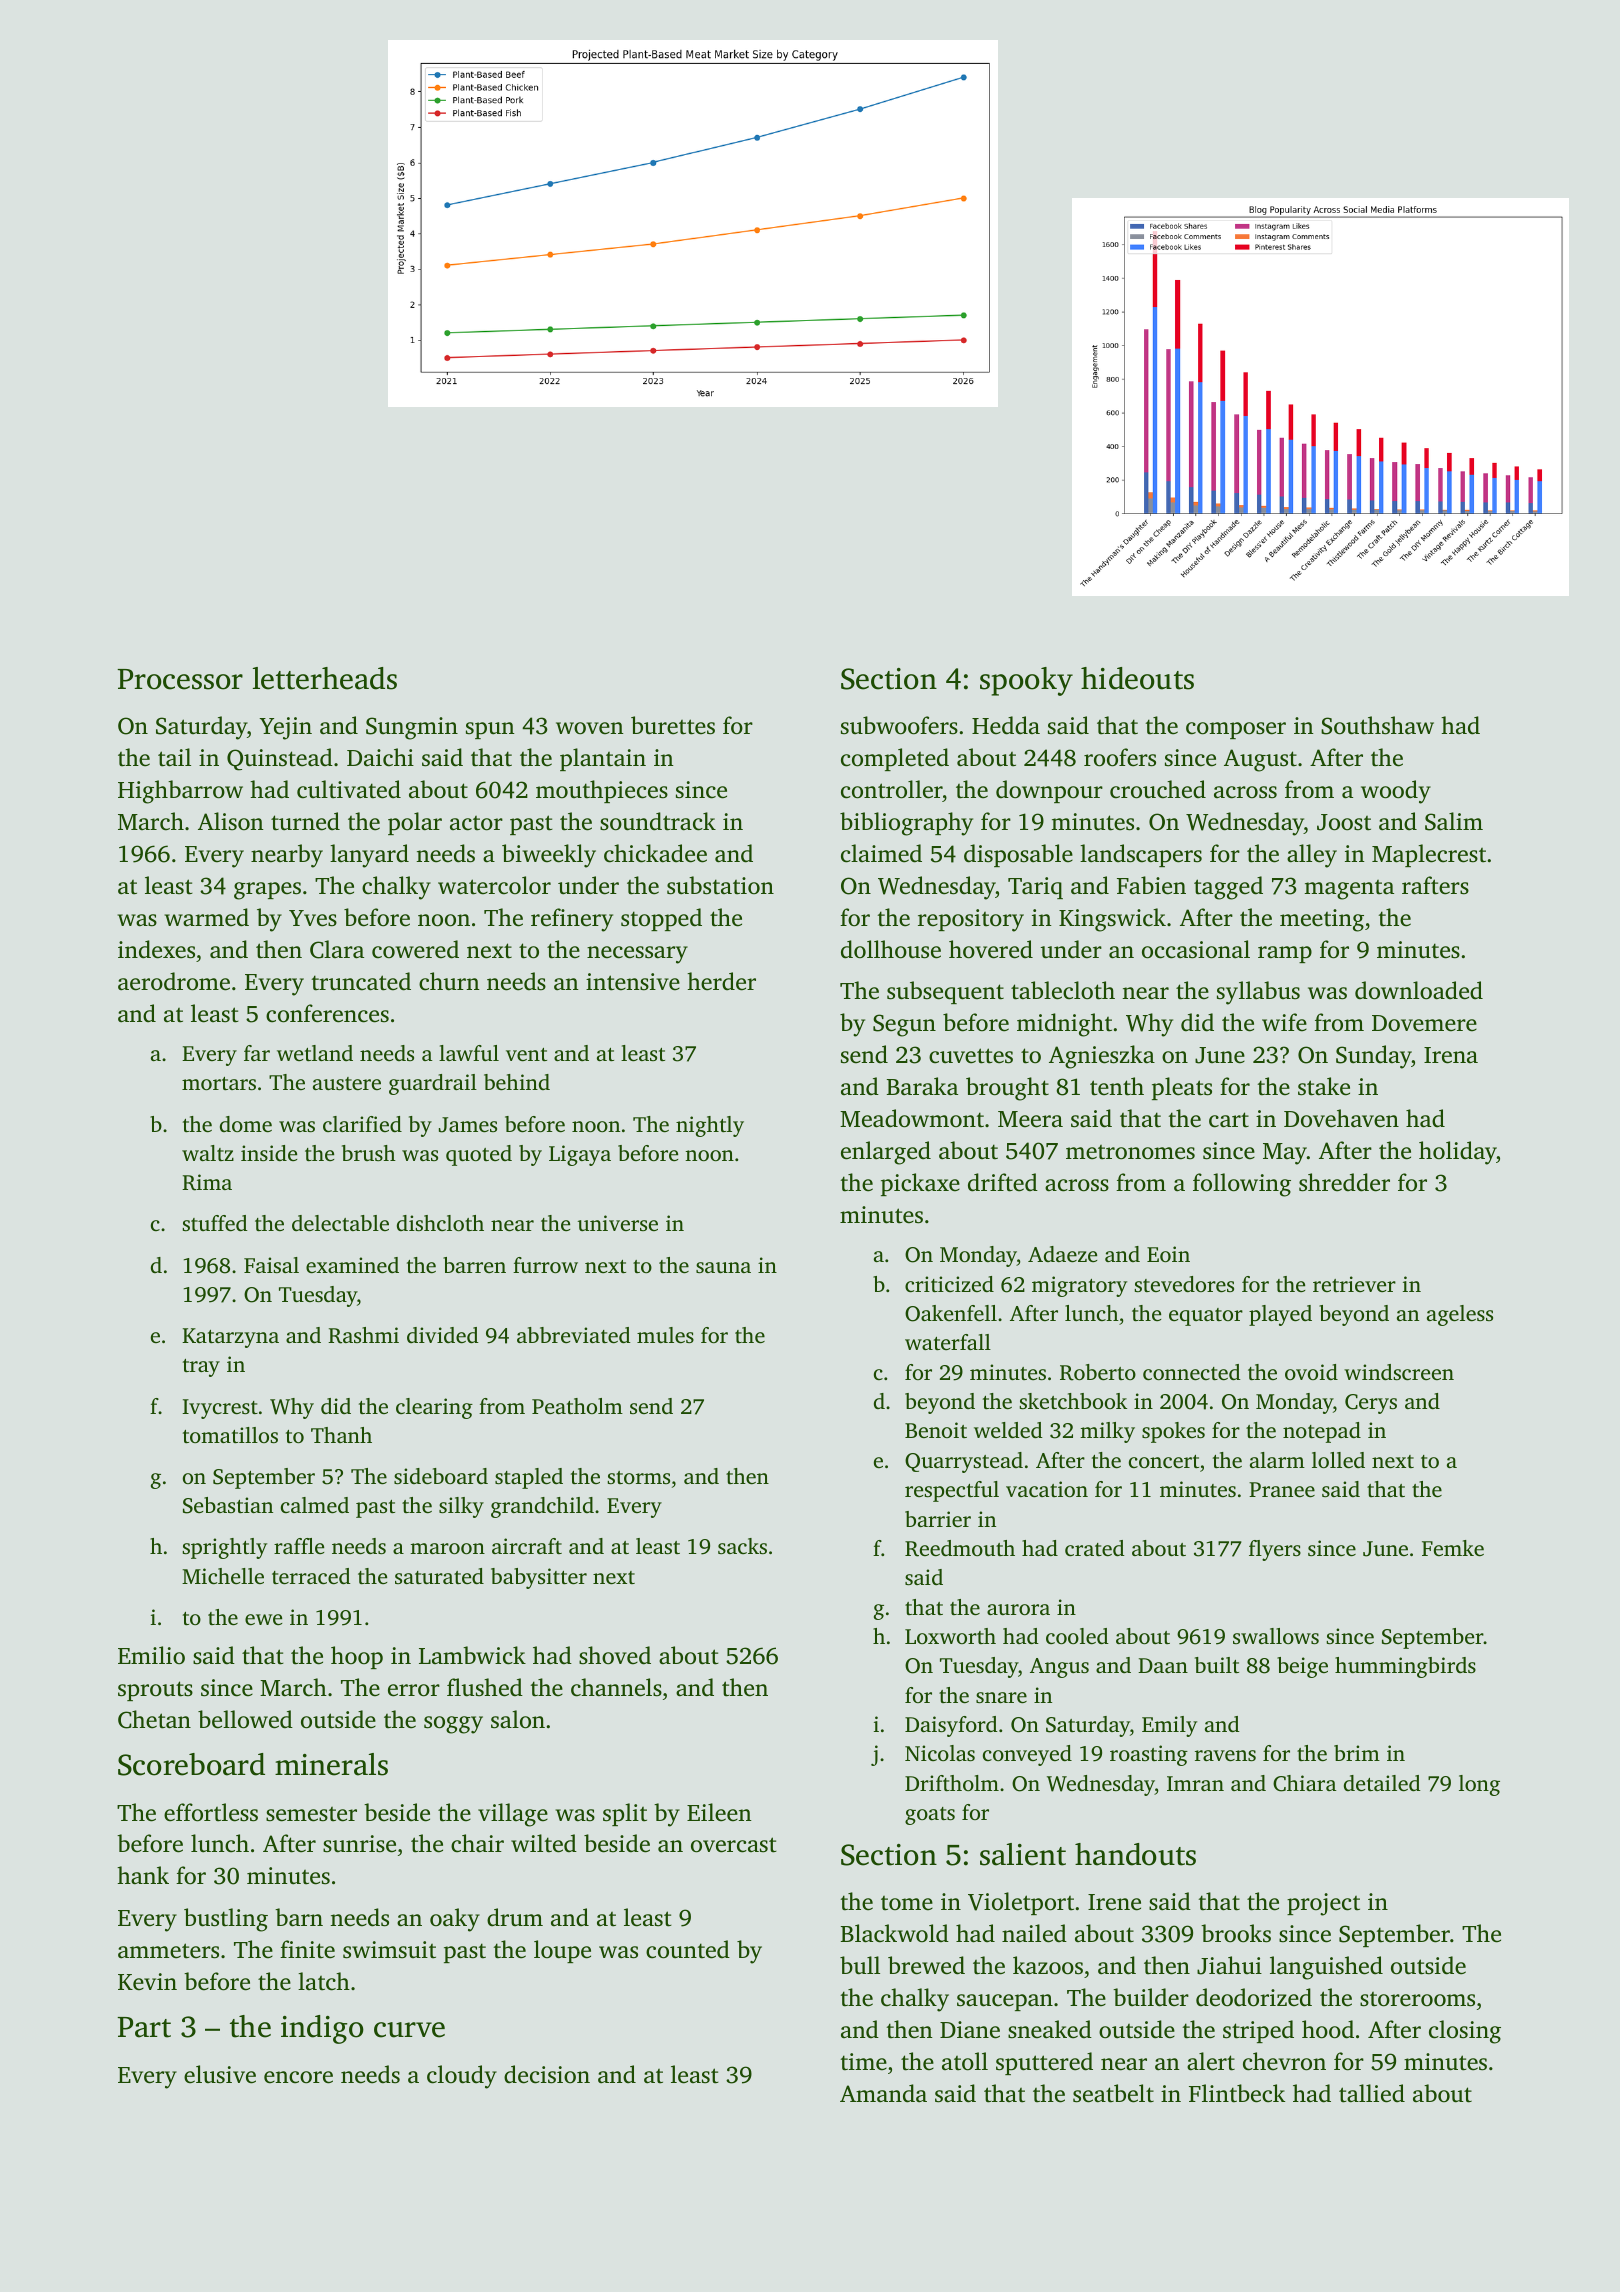  I want to click on cloudy, so click(462, 2077).
